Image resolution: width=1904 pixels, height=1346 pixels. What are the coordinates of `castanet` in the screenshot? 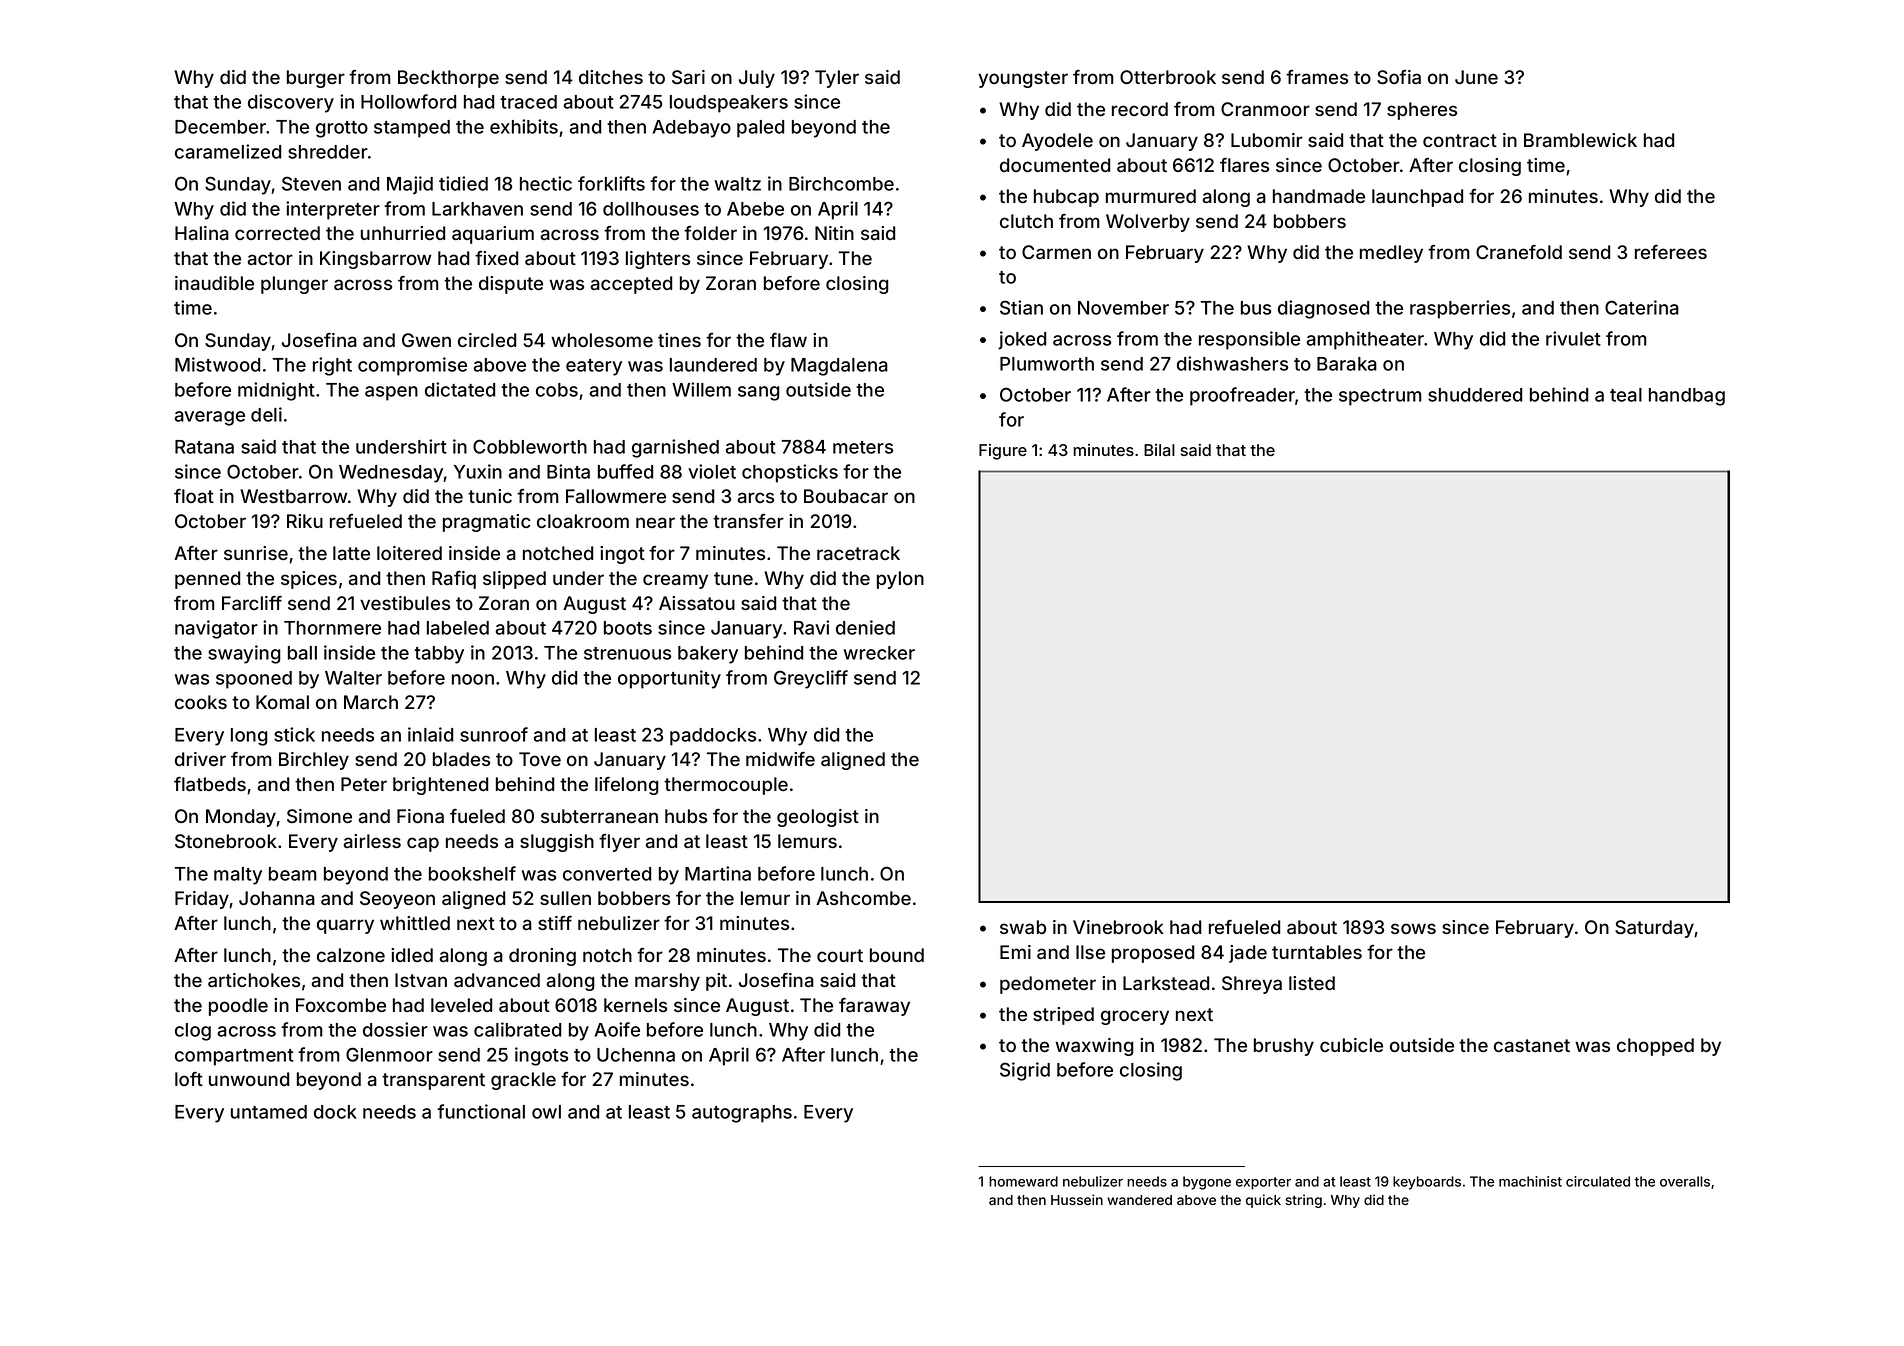 It's located at (1532, 1045).
